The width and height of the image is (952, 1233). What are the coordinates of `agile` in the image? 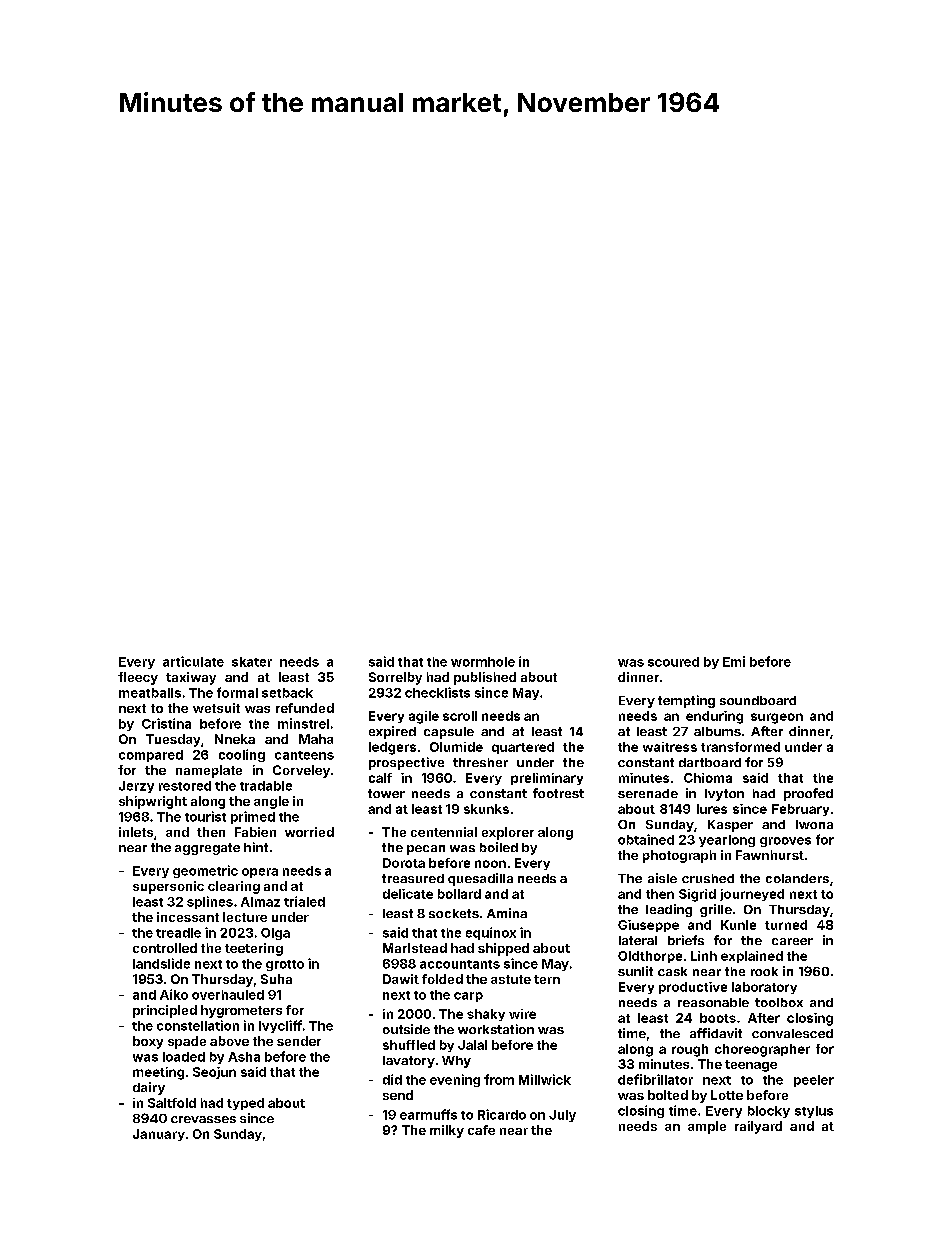 It's located at (424, 717).
